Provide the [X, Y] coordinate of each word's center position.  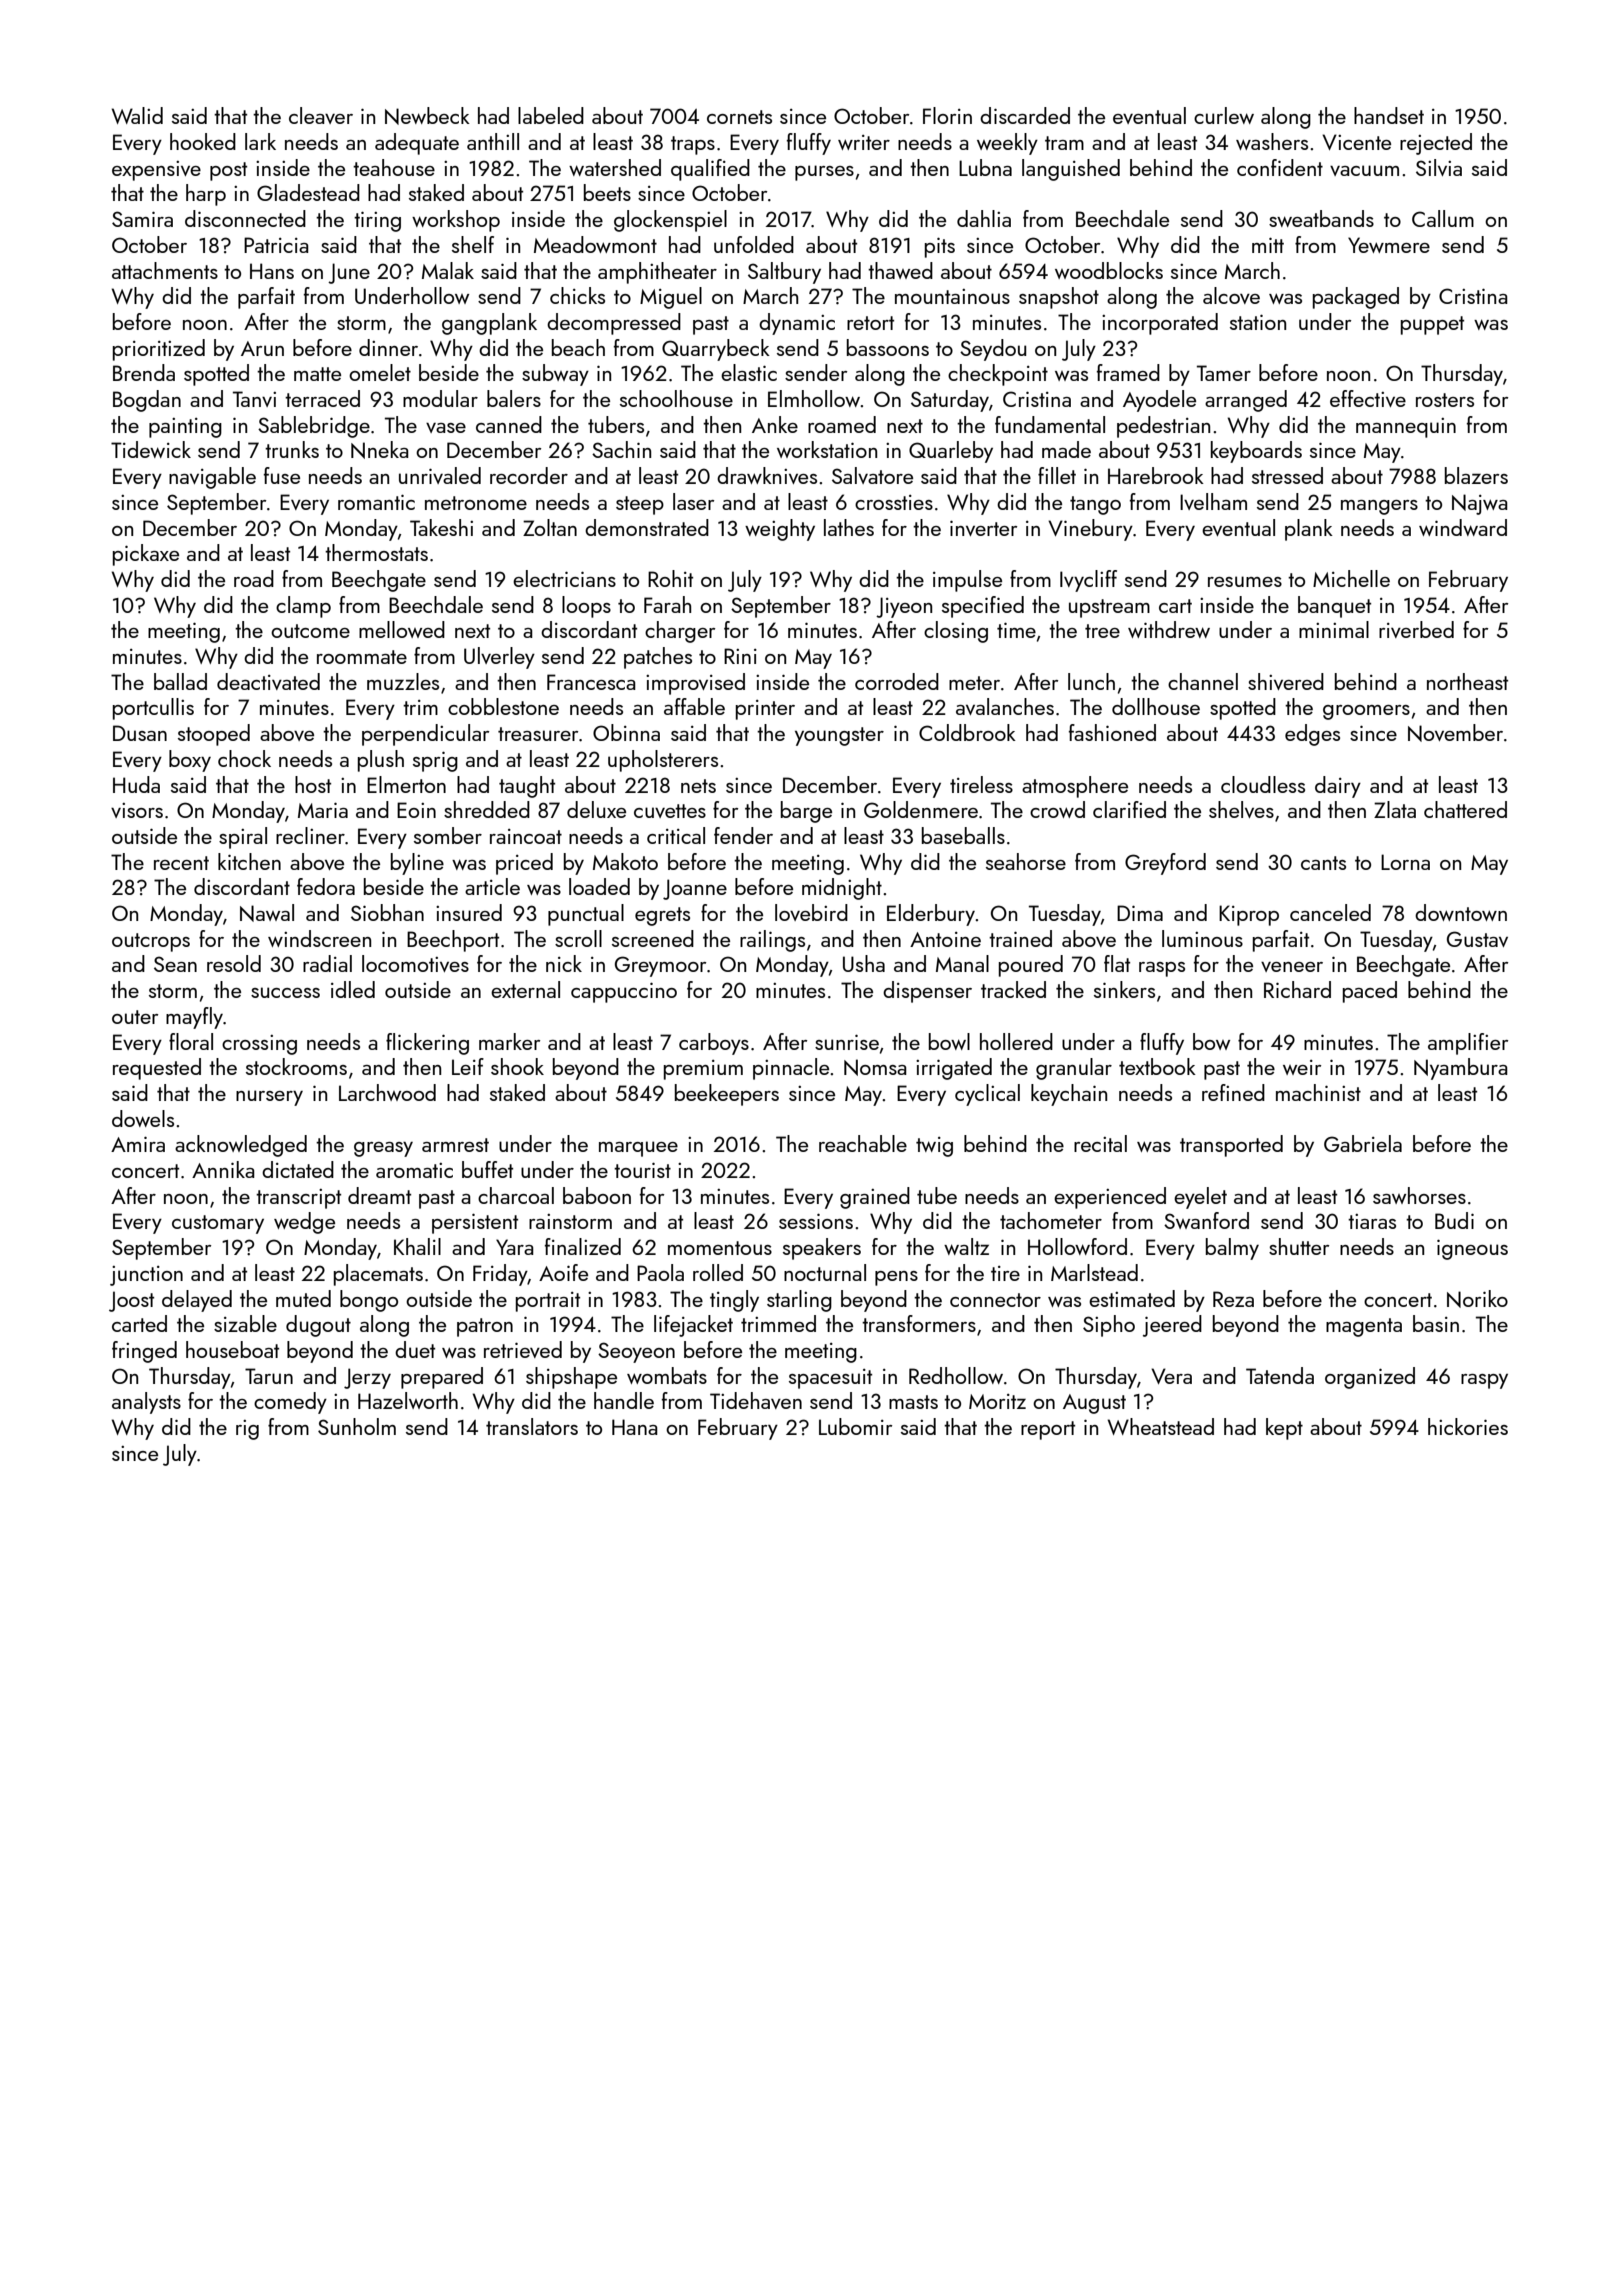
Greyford [1165, 864]
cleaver [321, 115]
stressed [1287, 475]
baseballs [963, 835]
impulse [967, 581]
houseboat [232, 1349]
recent [181, 863]
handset [1389, 115]
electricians [564, 578]
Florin [947, 115]
